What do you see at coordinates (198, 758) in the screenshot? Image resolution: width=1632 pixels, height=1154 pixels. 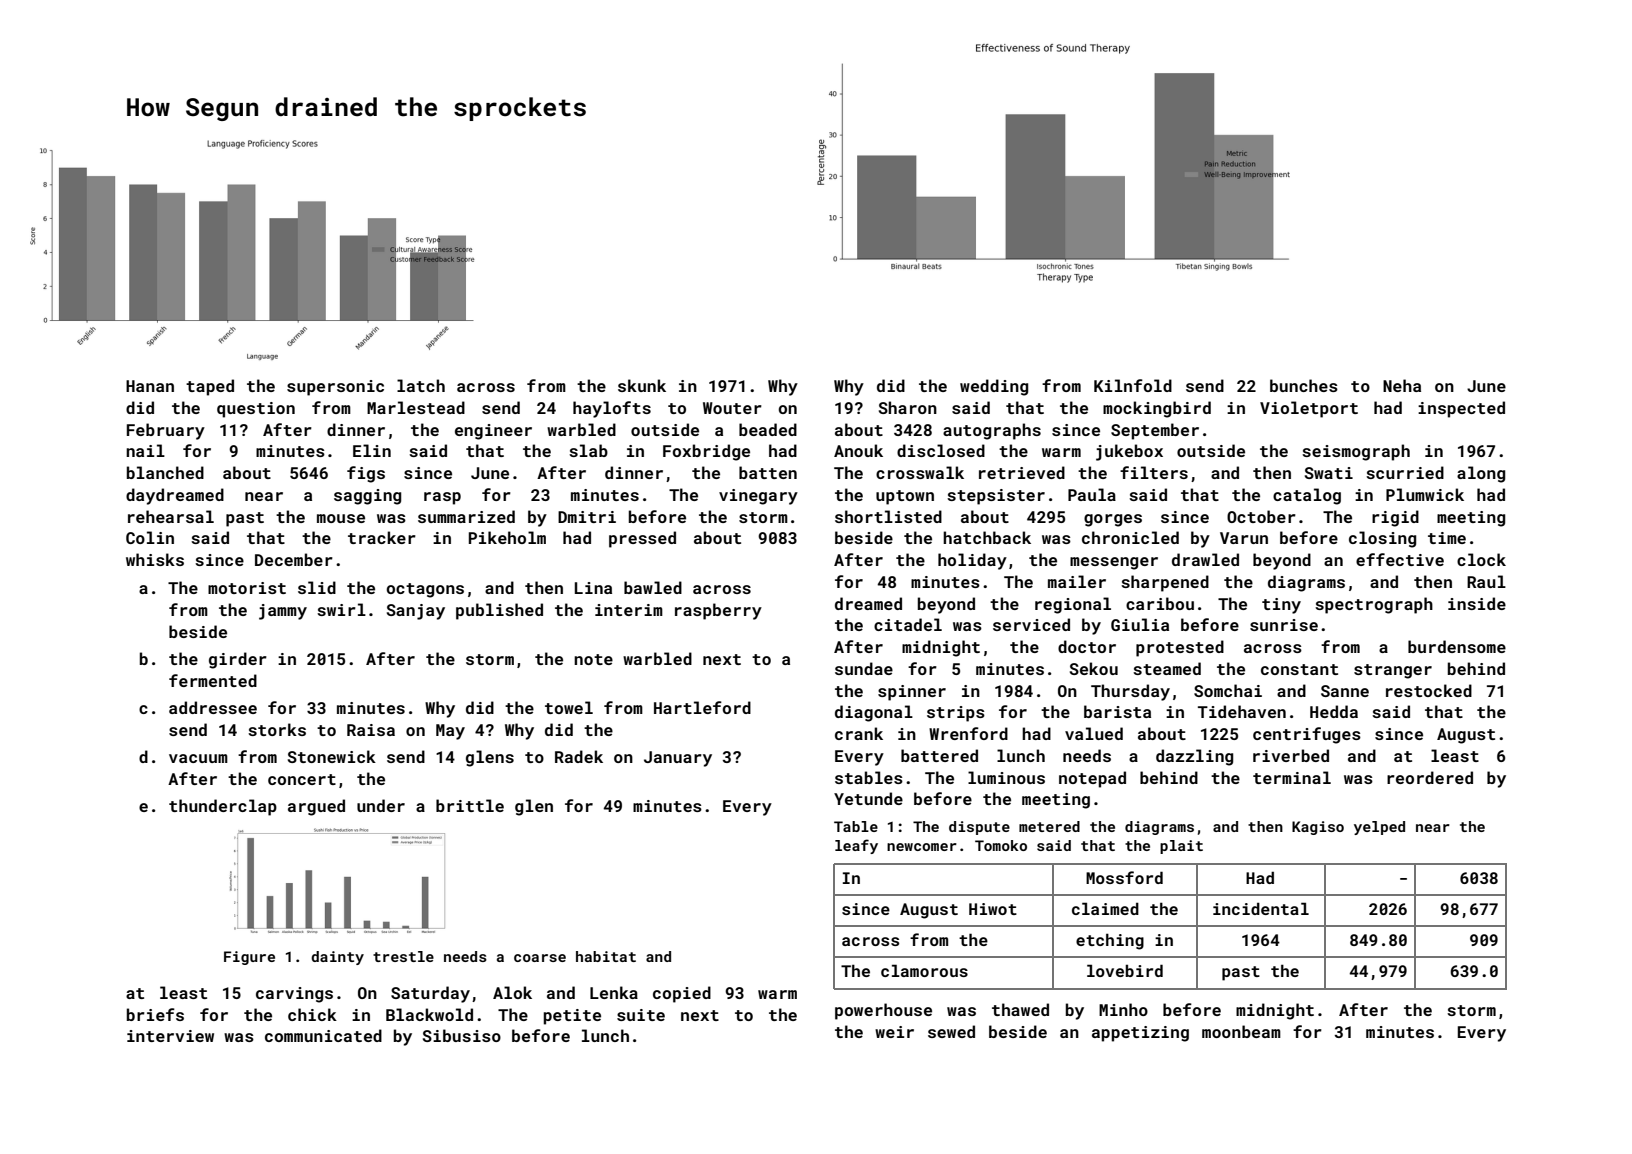 I see `vacuum` at bounding box center [198, 758].
